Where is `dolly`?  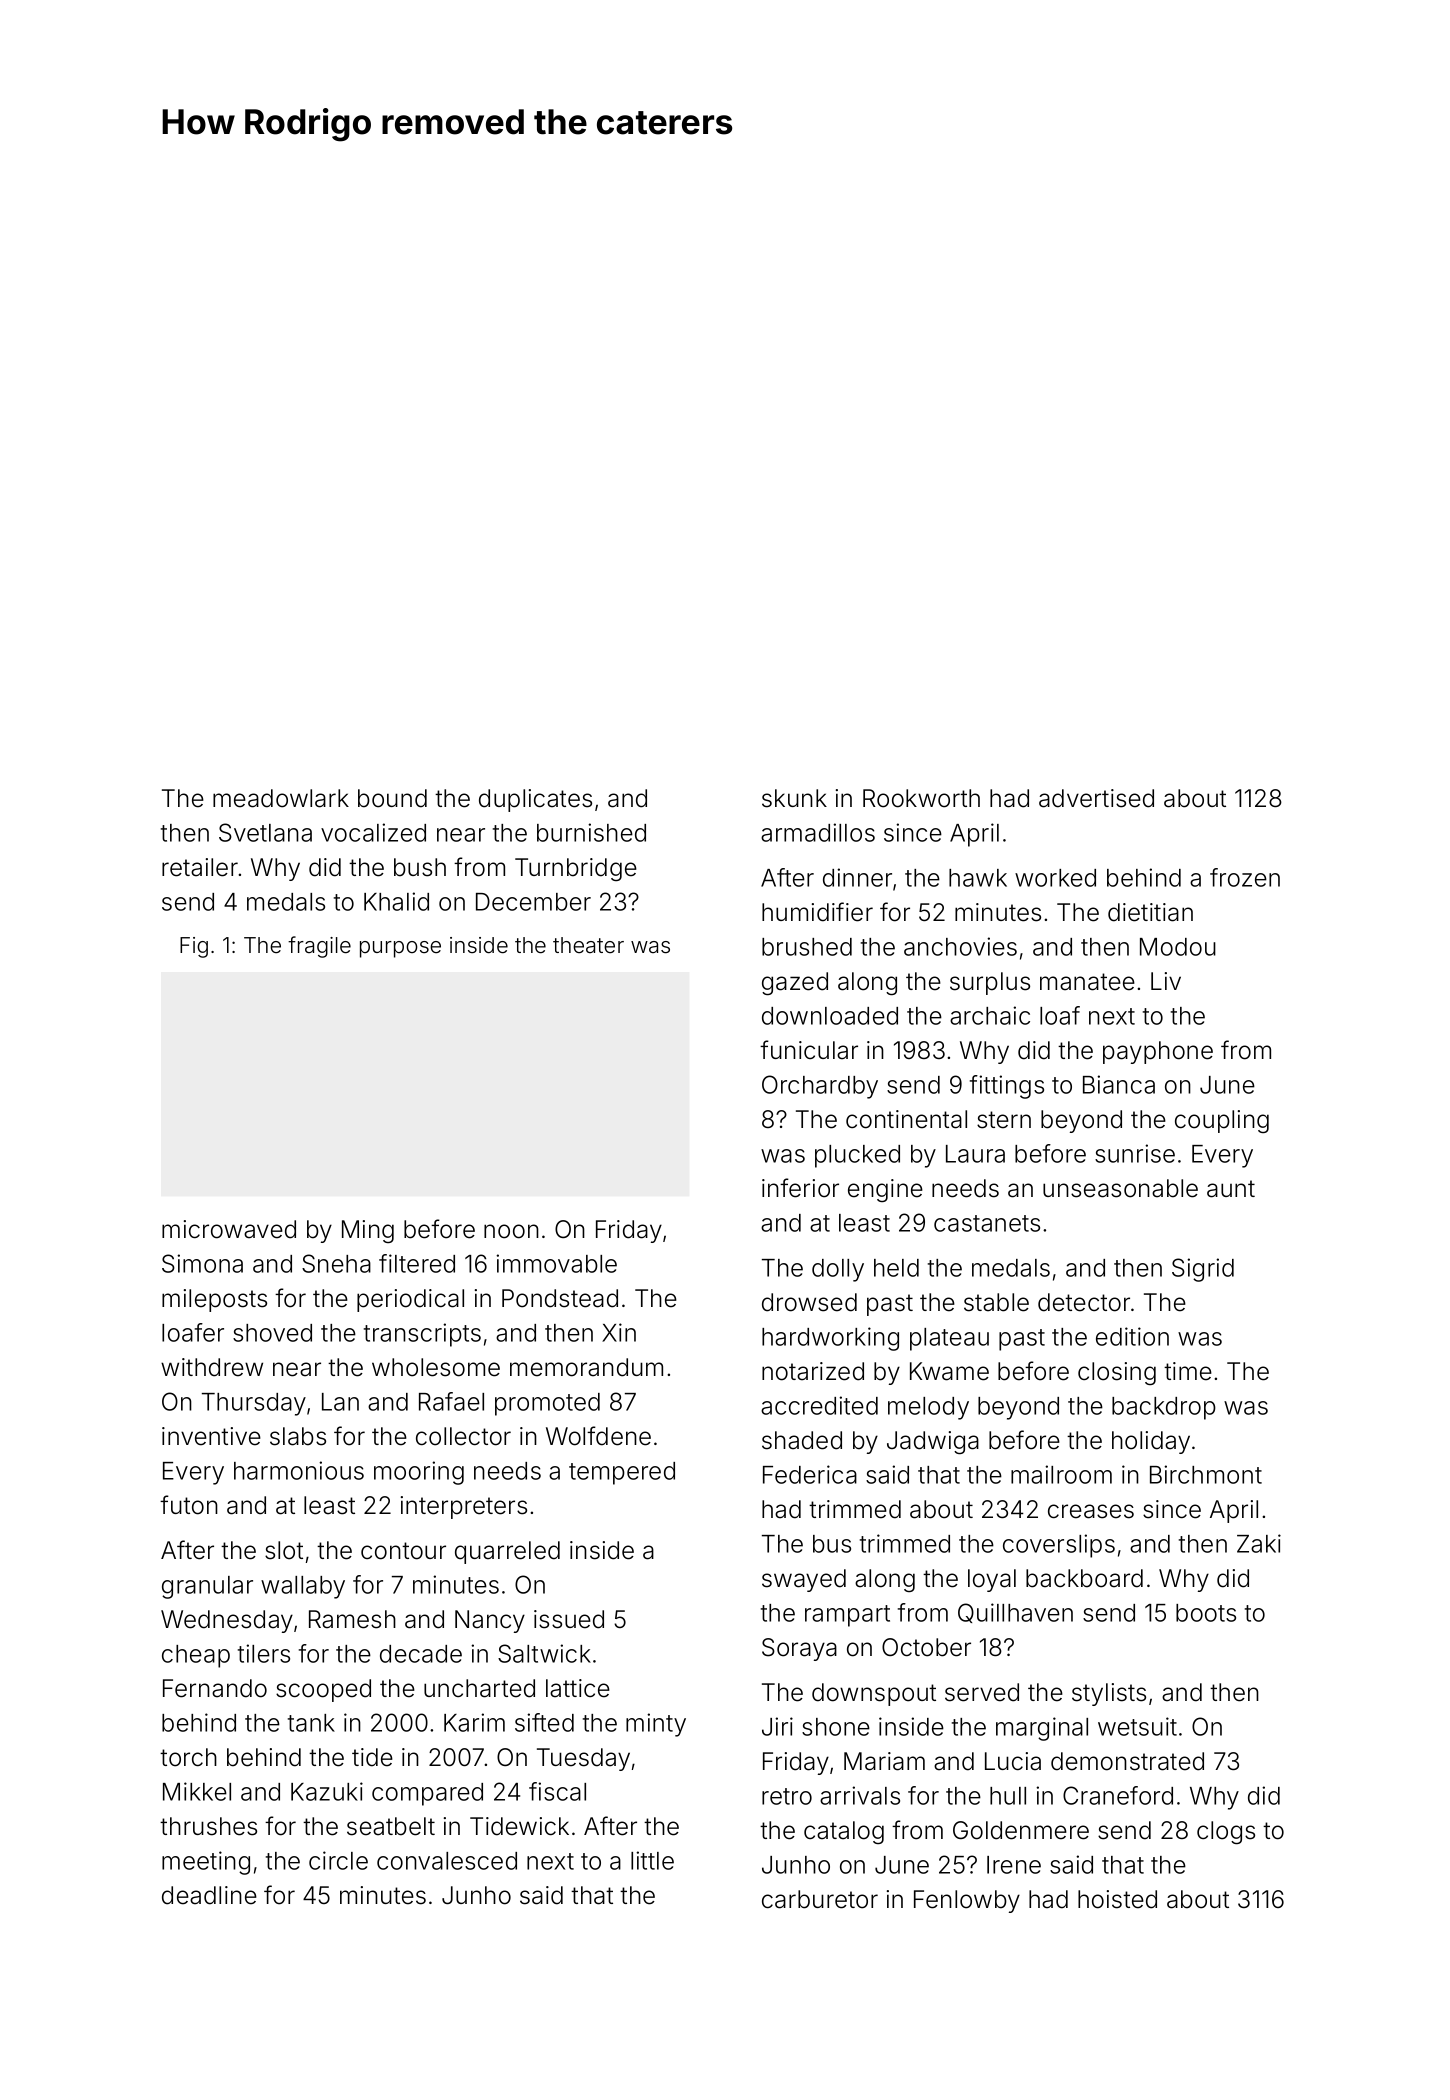 dolly is located at coordinates (838, 1270).
